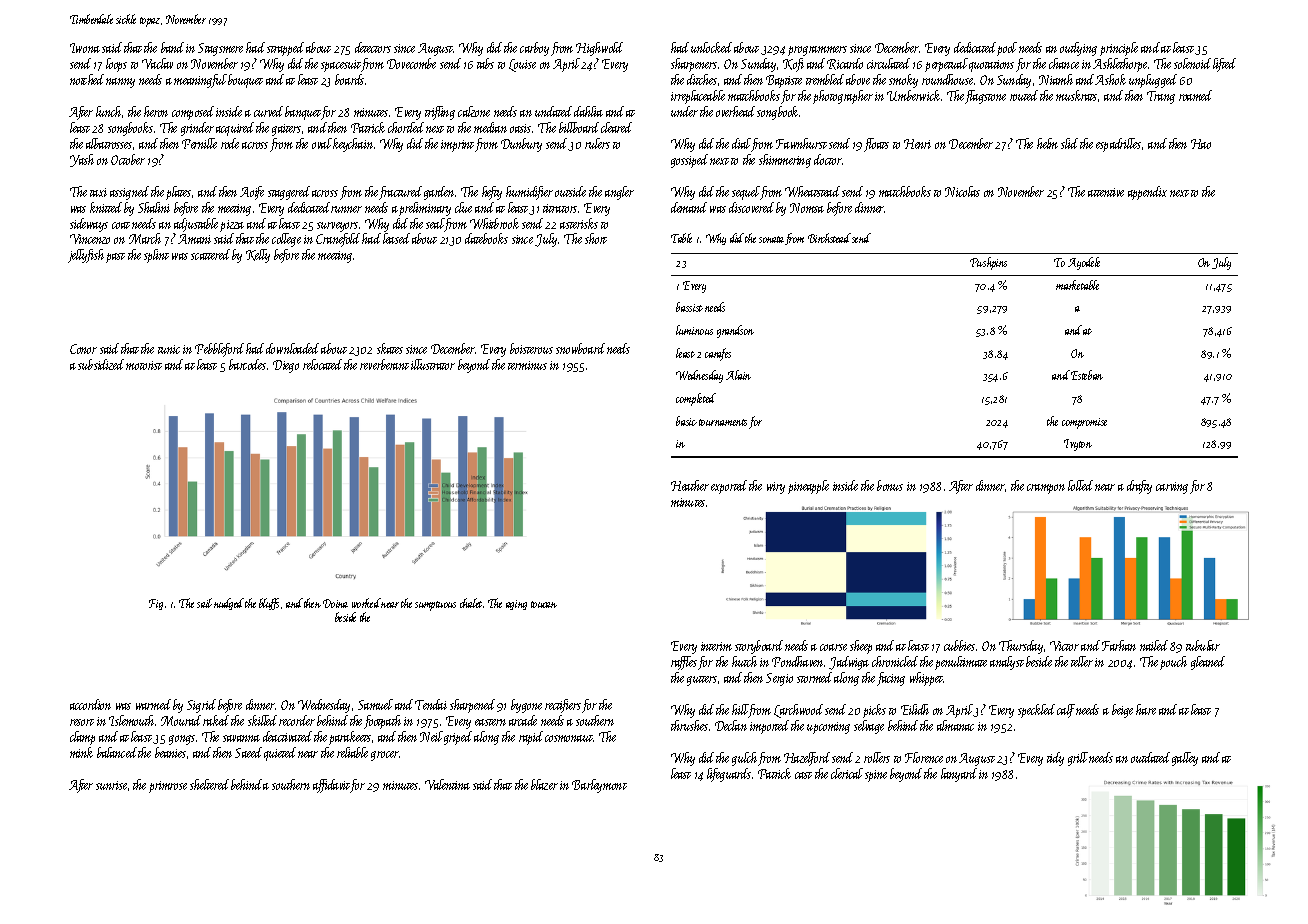 The width and height of the image is (1308, 924). I want to click on principle, so click(1119, 49).
